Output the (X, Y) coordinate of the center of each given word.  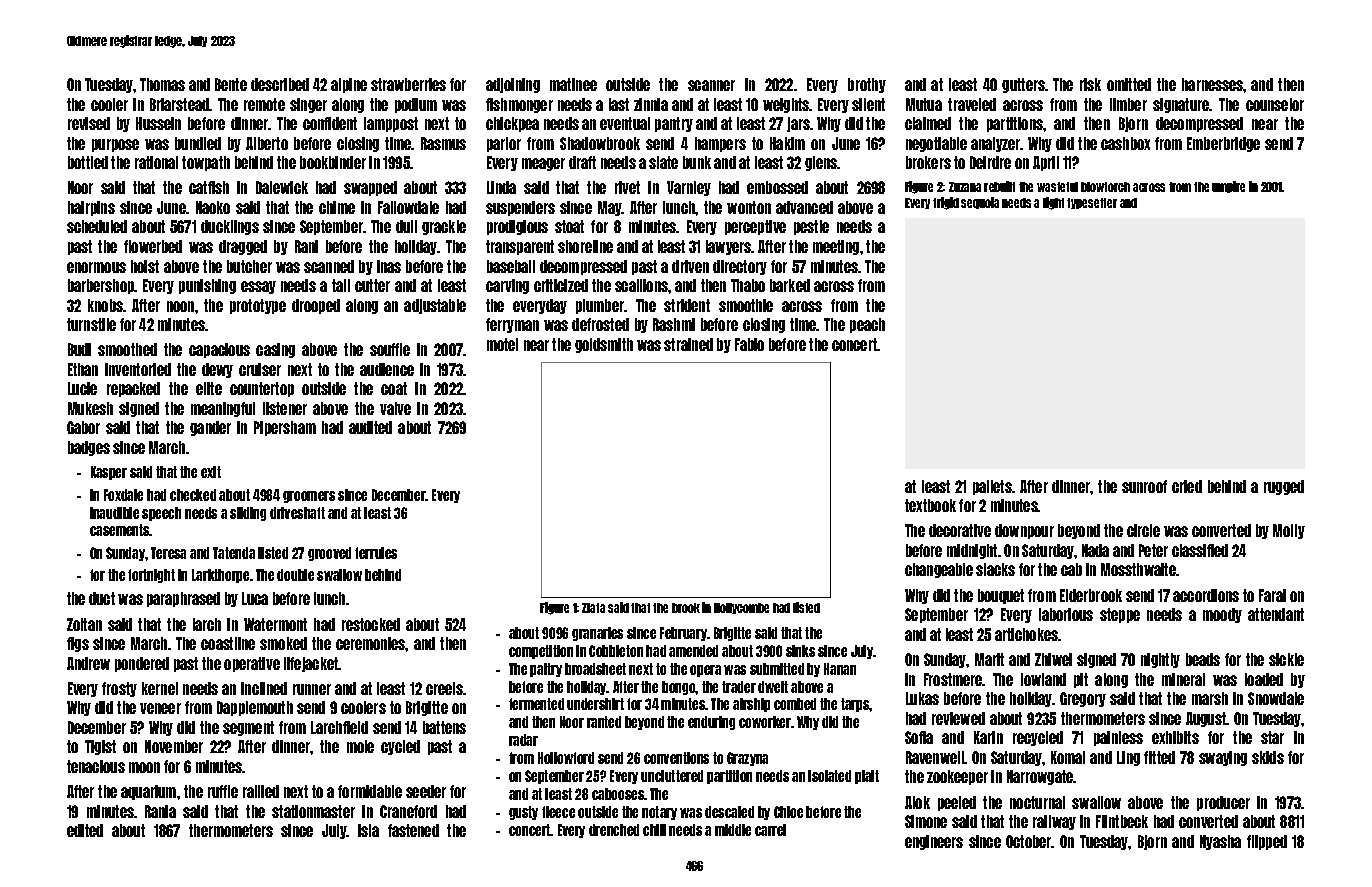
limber (1128, 104)
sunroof (1144, 486)
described (280, 84)
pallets (992, 487)
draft (582, 162)
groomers (309, 497)
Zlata (593, 608)
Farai (1272, 595)
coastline (228, 643)
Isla (368, 830)
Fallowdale (408, 207)
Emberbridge (1223, 144)
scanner (711, 85)
